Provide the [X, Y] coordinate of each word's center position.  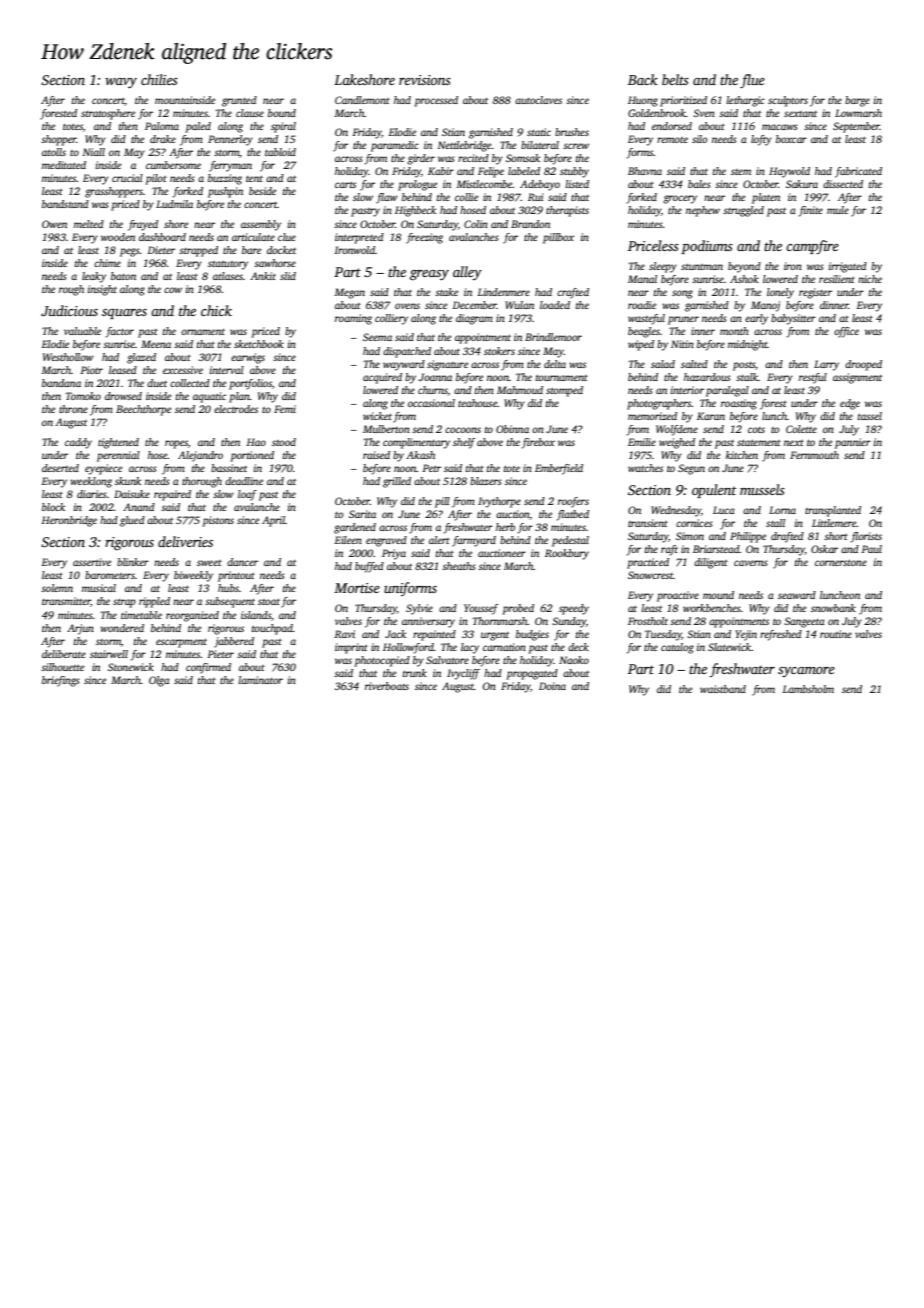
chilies [159, 79]
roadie [642, 305]
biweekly [193, 576]
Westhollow [68, 357]
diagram [474, 319]
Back [643, 79]
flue [752, 81]
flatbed [573, 515]
